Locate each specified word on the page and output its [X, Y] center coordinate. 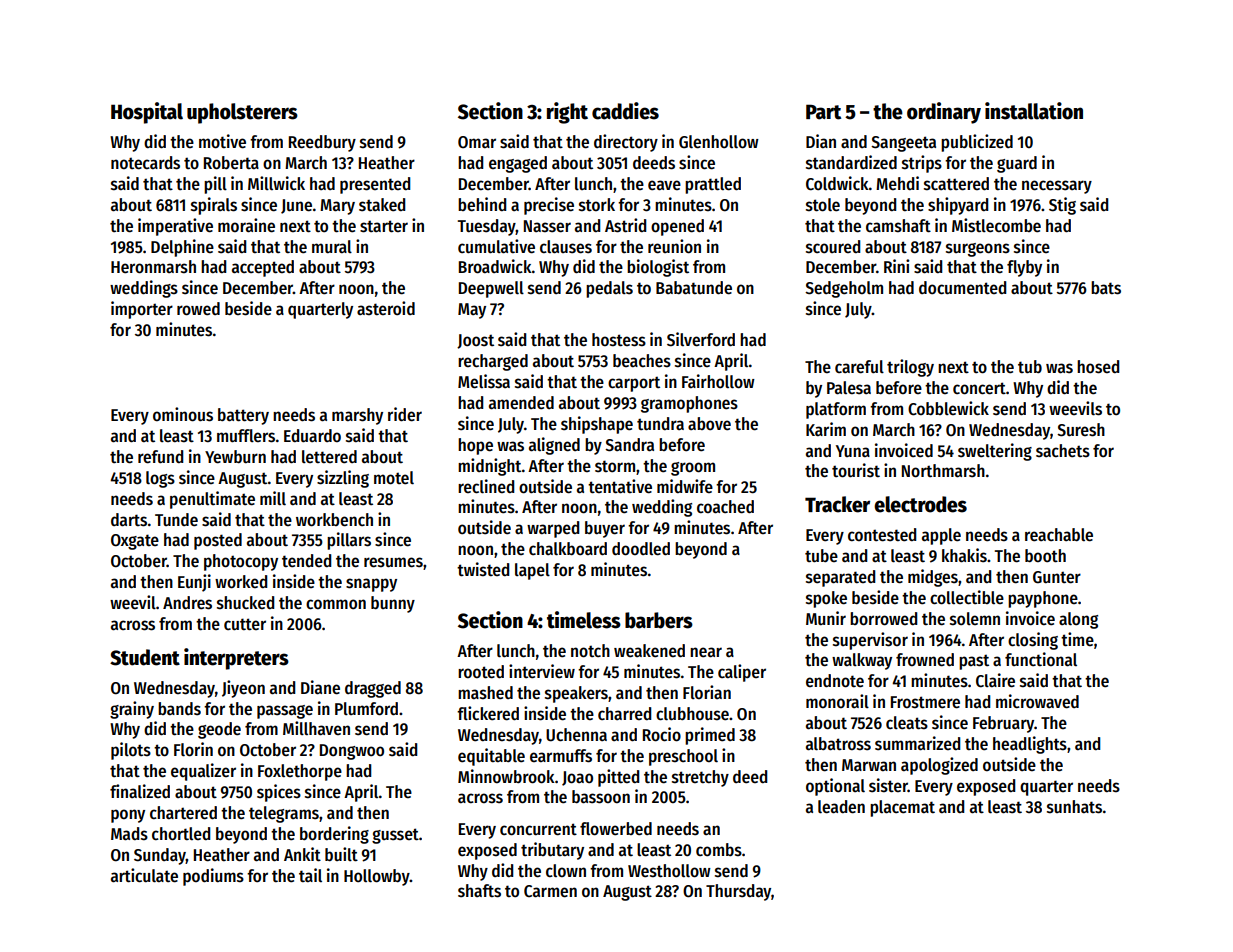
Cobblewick [948, 408]
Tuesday [487, 227]
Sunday [160, 856]
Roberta [231, 163]
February [1003, 724]
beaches [642, 361]
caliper [742, 673]
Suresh [1081, 430]
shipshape [597, 425]
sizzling [343, 479]
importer [142, 310]
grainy [132, 710]
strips [922, 164]
